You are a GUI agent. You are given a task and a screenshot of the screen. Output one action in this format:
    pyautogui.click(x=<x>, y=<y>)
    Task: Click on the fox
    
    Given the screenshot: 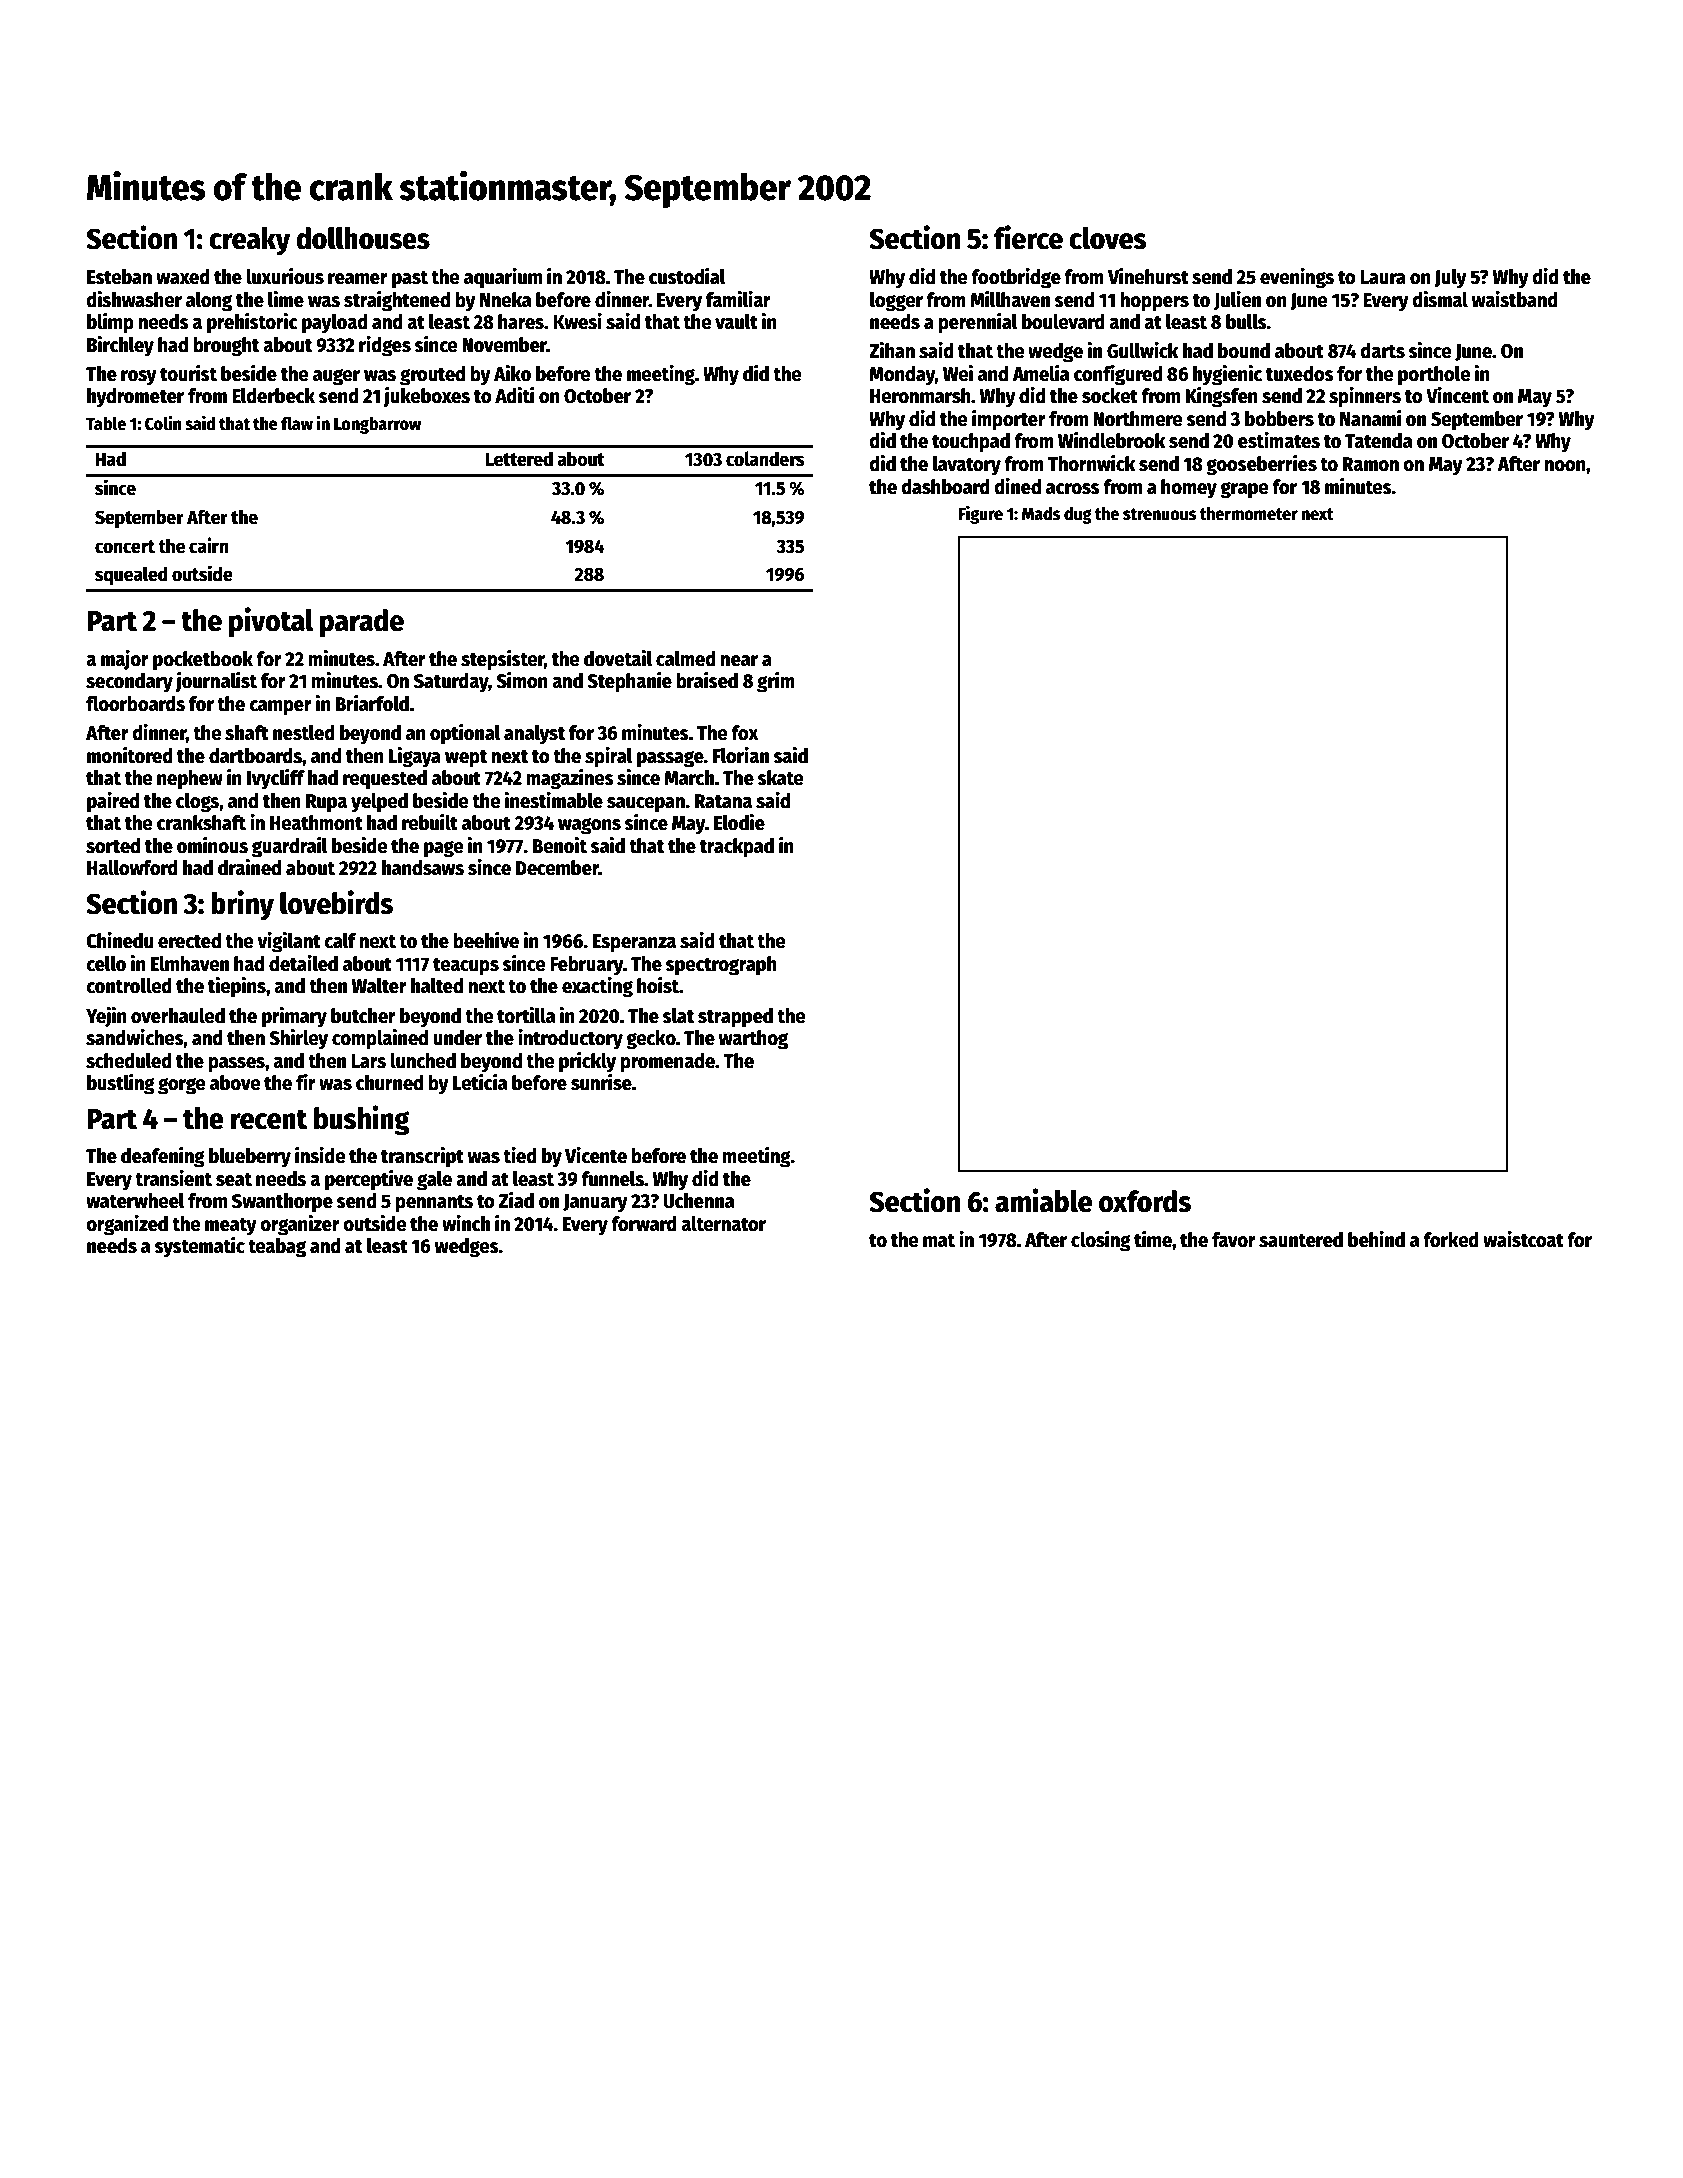 What is the action you would take?
    pyautogui.click(x=745, y=733)
